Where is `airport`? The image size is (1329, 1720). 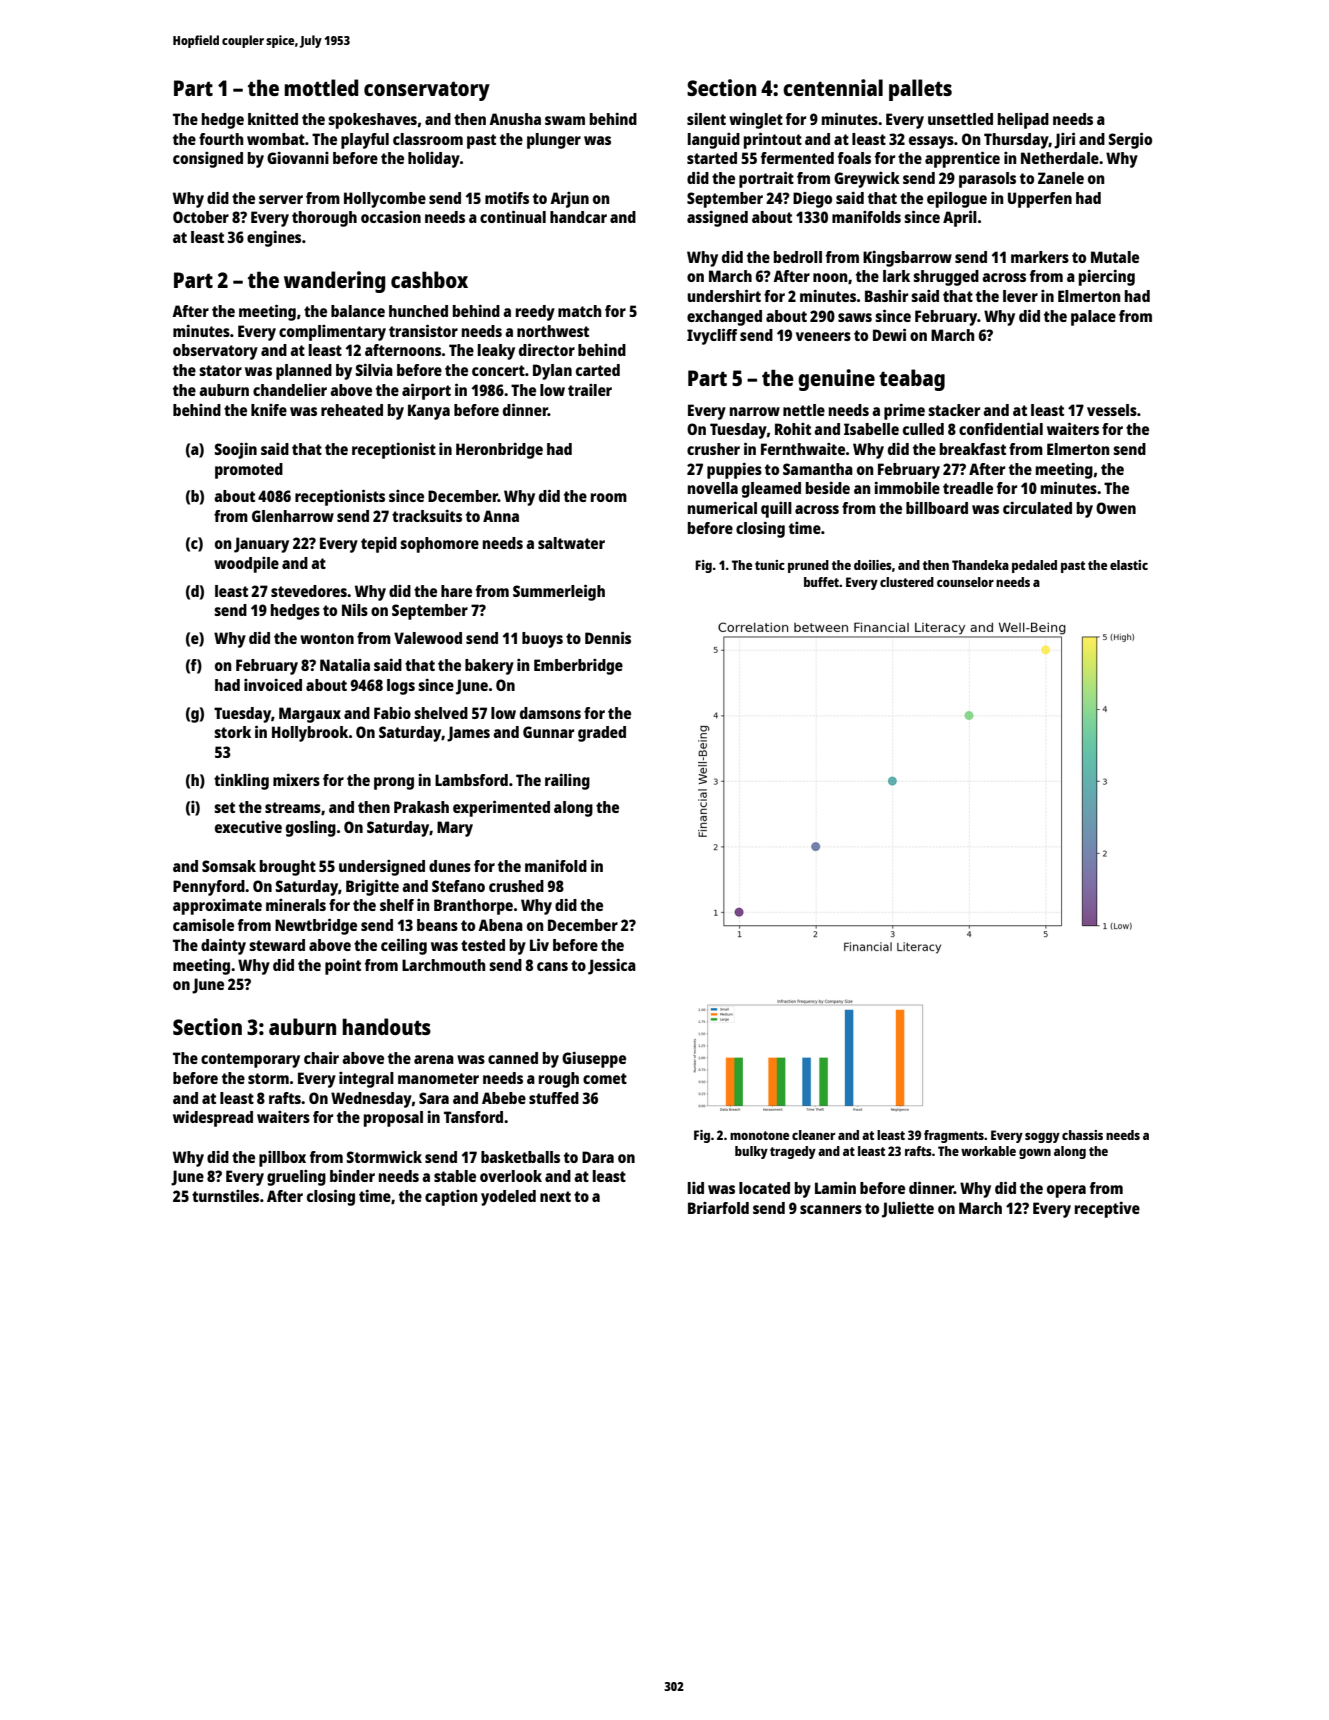
airport is located at coordinates (426, 391).
